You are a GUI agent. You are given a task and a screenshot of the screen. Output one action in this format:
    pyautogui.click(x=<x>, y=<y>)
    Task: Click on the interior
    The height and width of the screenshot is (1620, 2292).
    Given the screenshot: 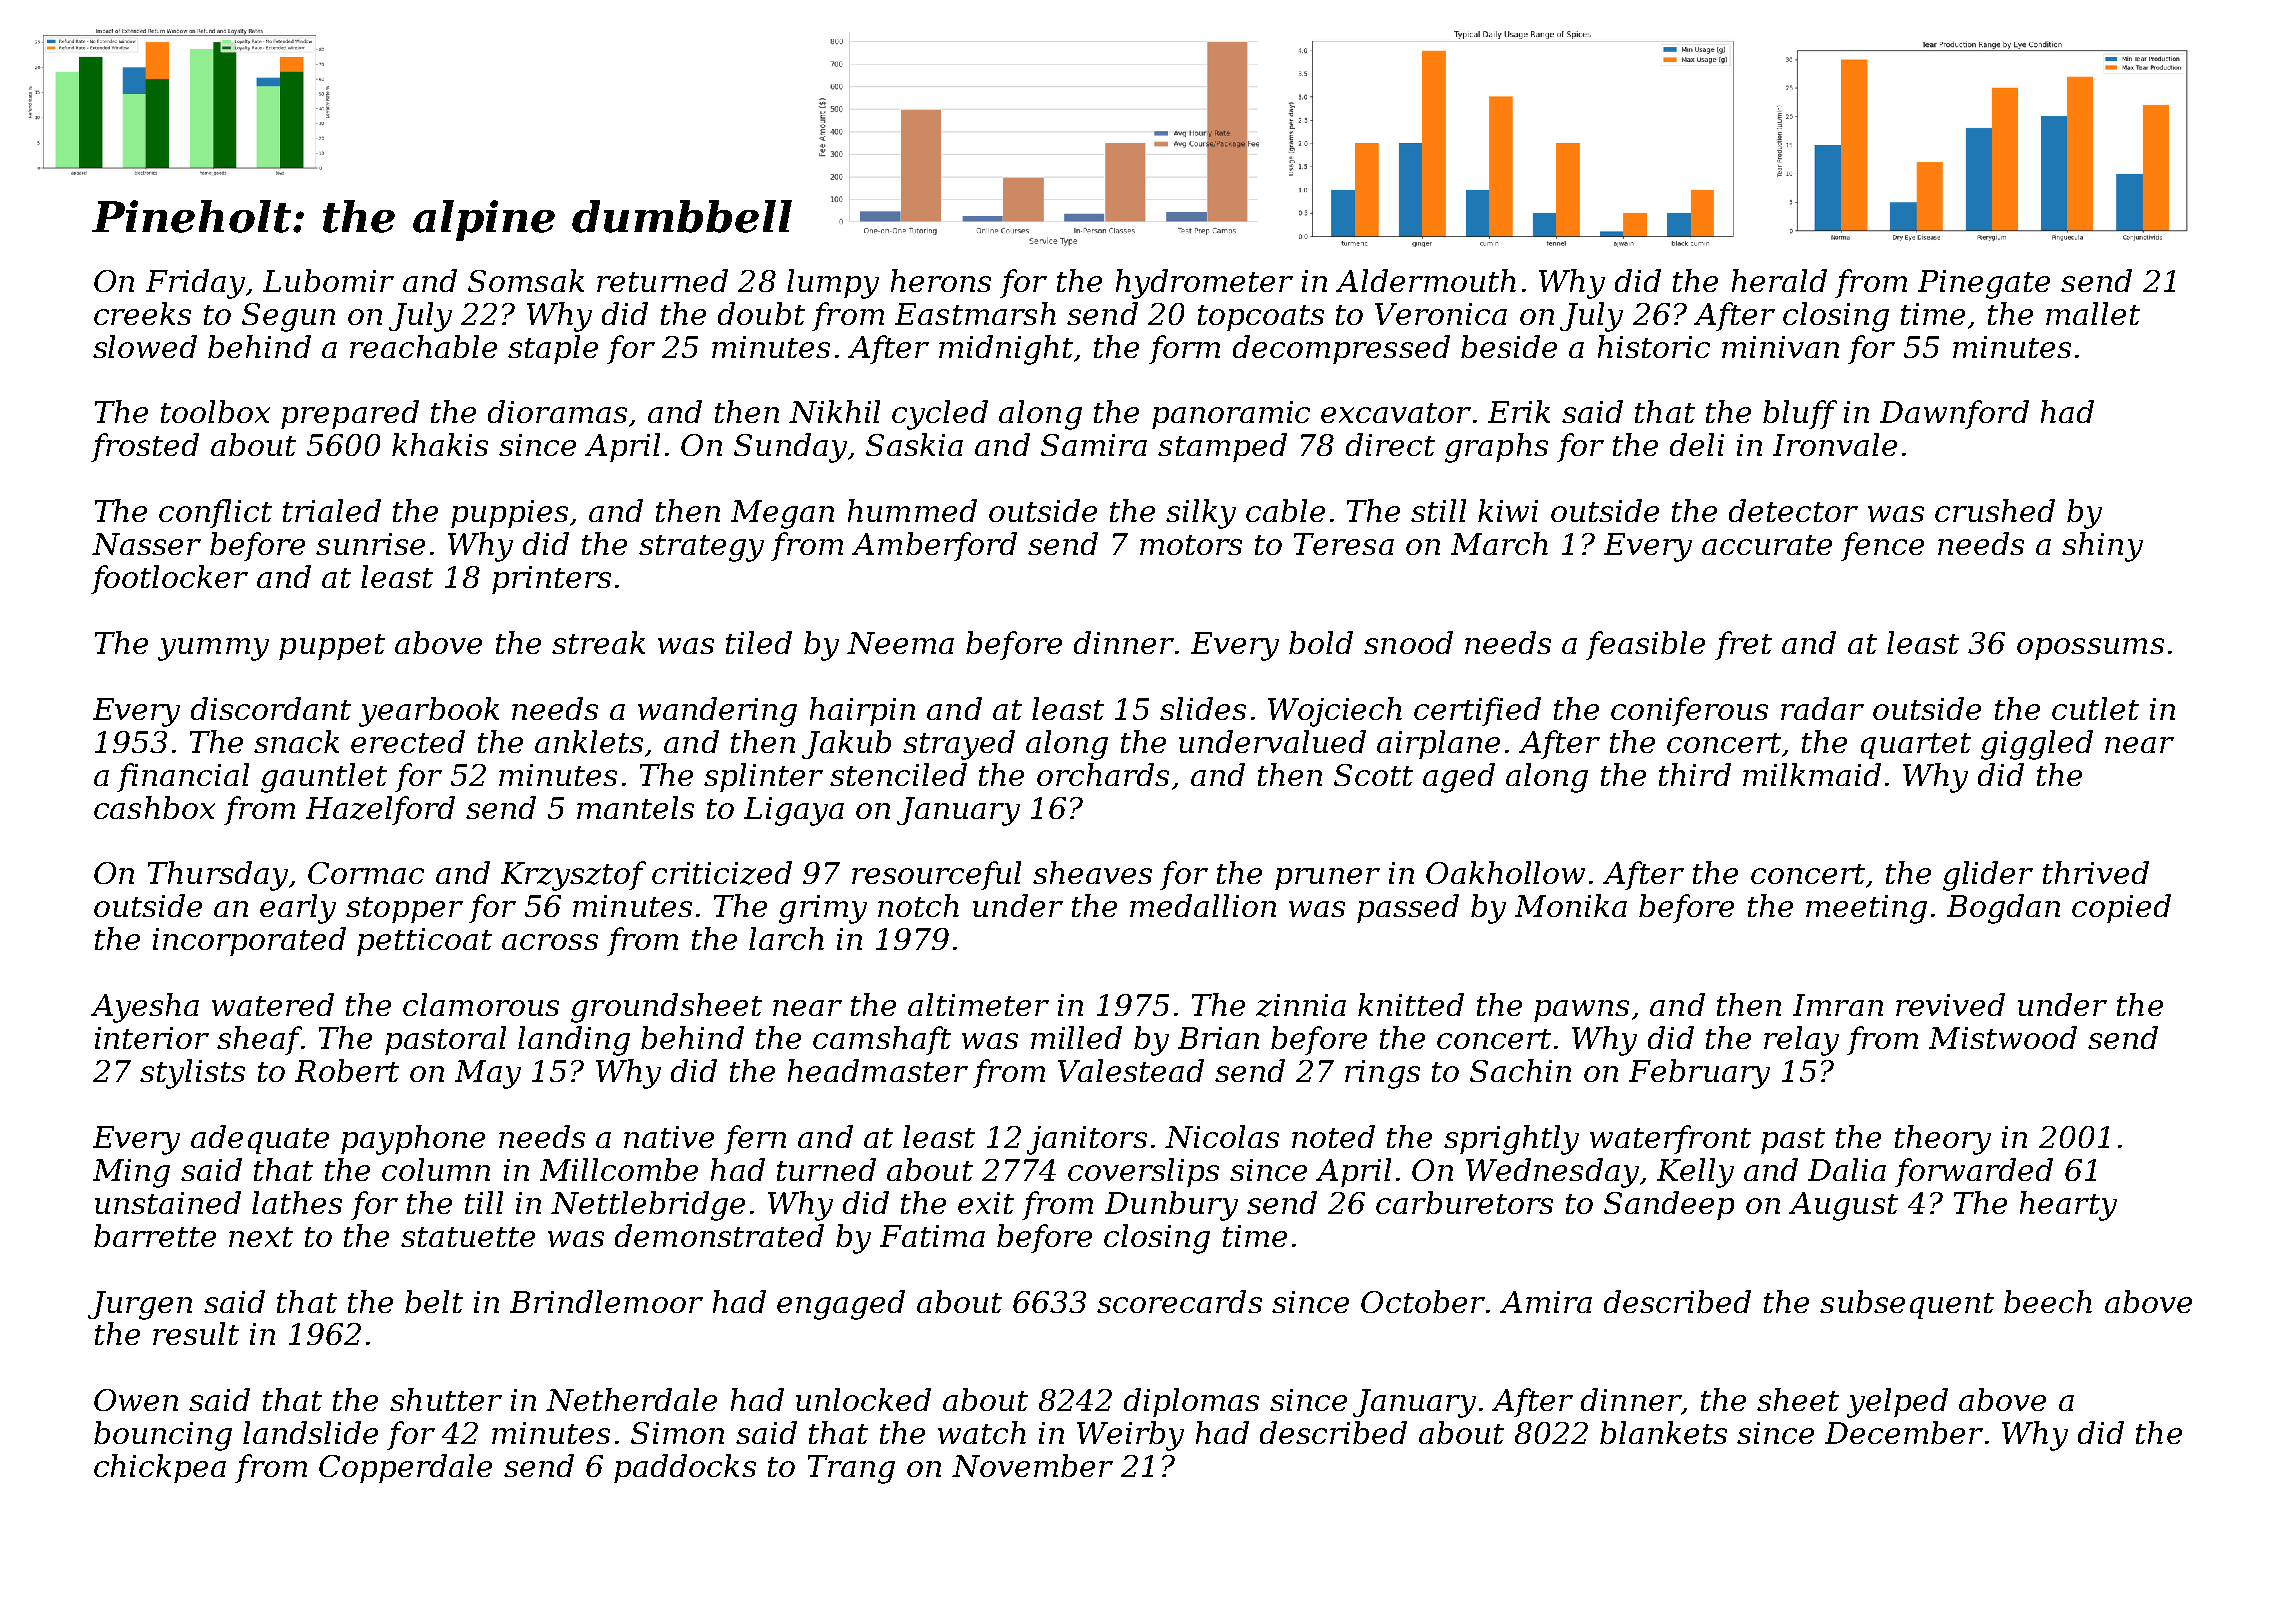 What is the action you would take?
    pyautogui.click(x=152, y=1038)
